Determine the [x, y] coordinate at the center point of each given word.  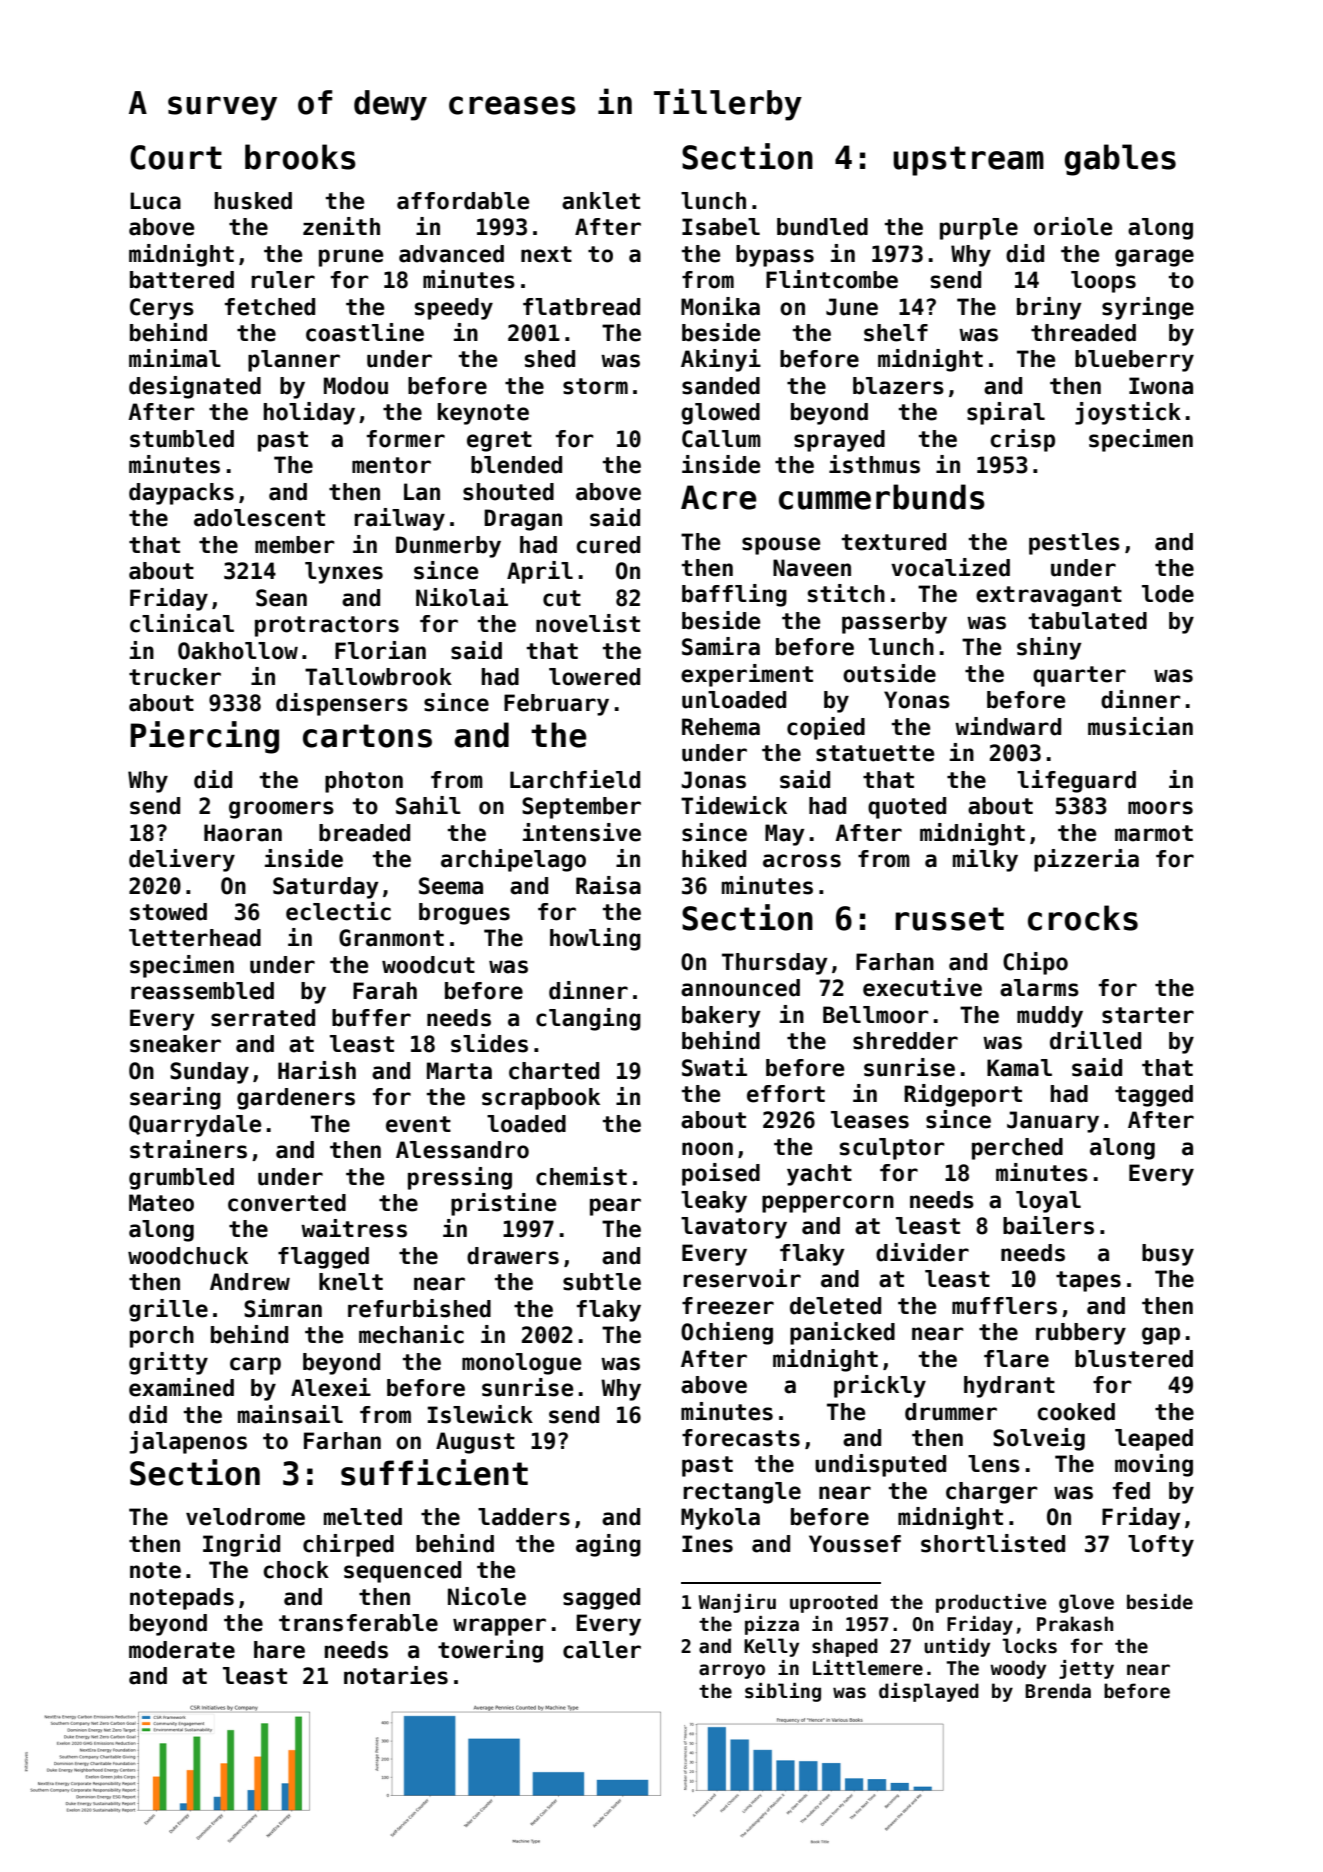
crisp [1022, 440]
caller [602, 1650]
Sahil [428, 805]
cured [608, 545]
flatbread [581, 307]
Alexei [331, 1387]
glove [1086, 1603]
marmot [1154, 833]
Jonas [714, 780]
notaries [396, 1675]
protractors [327, 626]
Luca [155, 201]
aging [608, 1545]
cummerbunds [882, 497]
